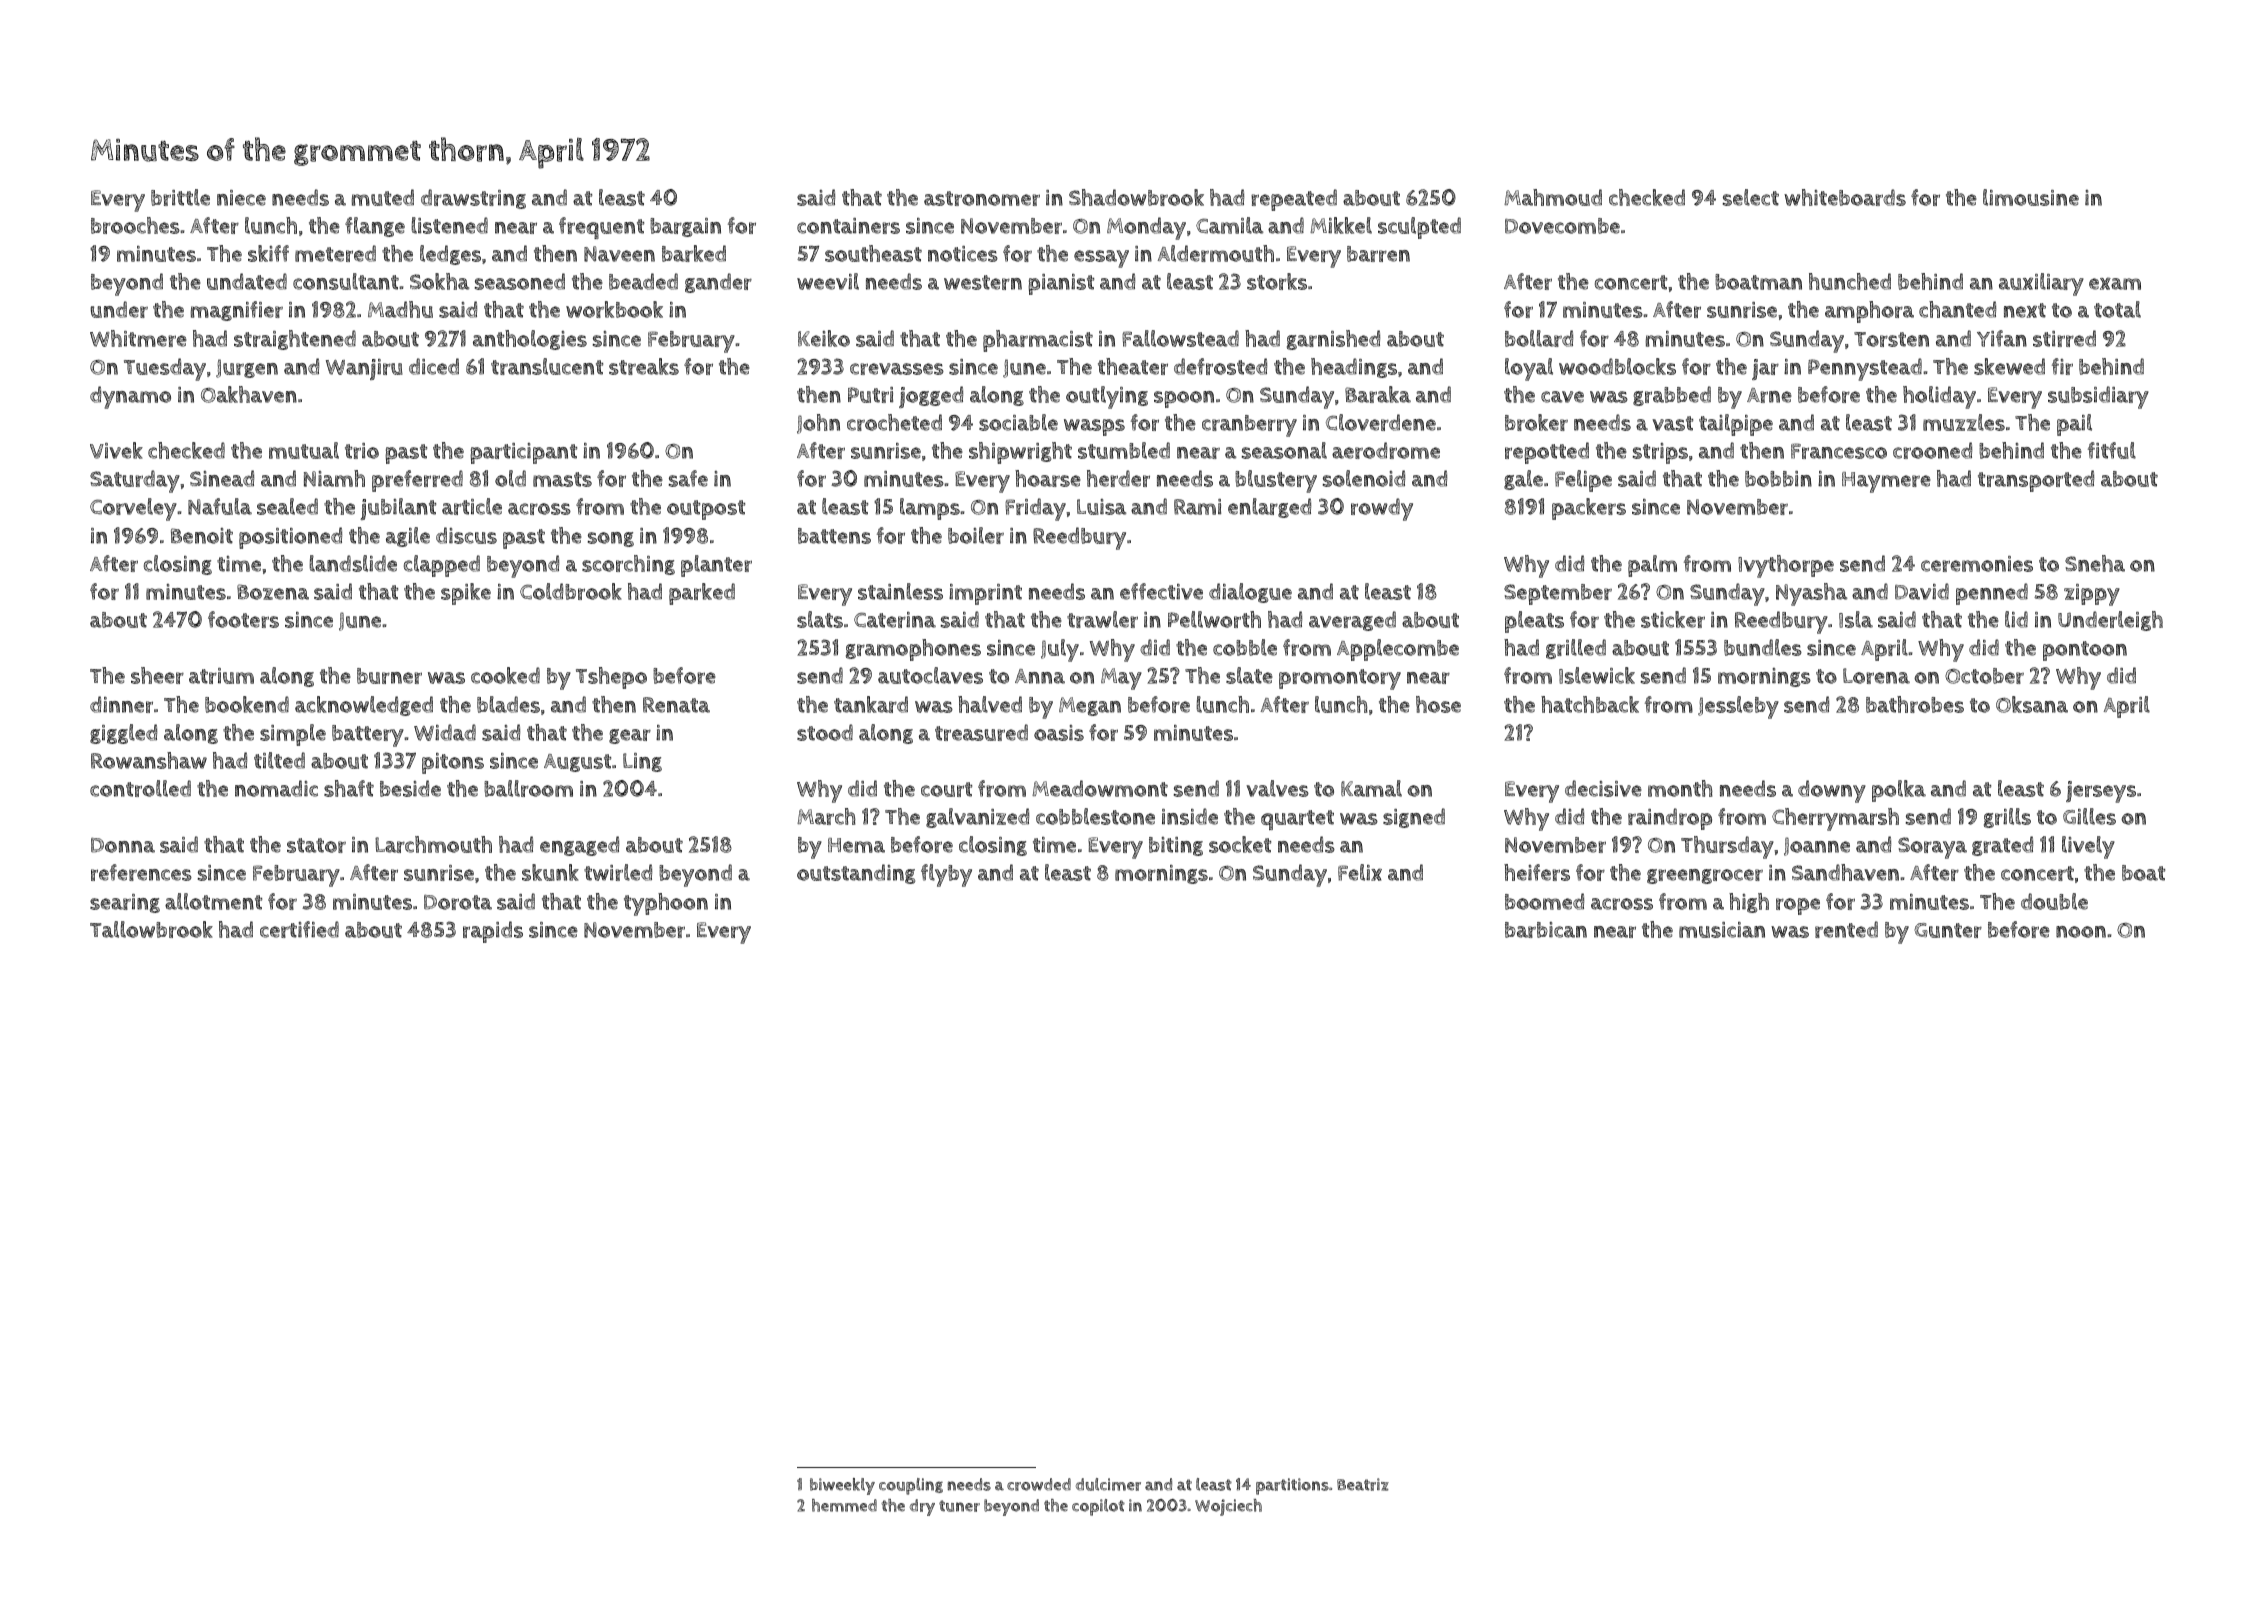 The image size is (2264, 1601). Describe the element at coordinates (842, 1486) in the image. I see `biweekly` at that location.
